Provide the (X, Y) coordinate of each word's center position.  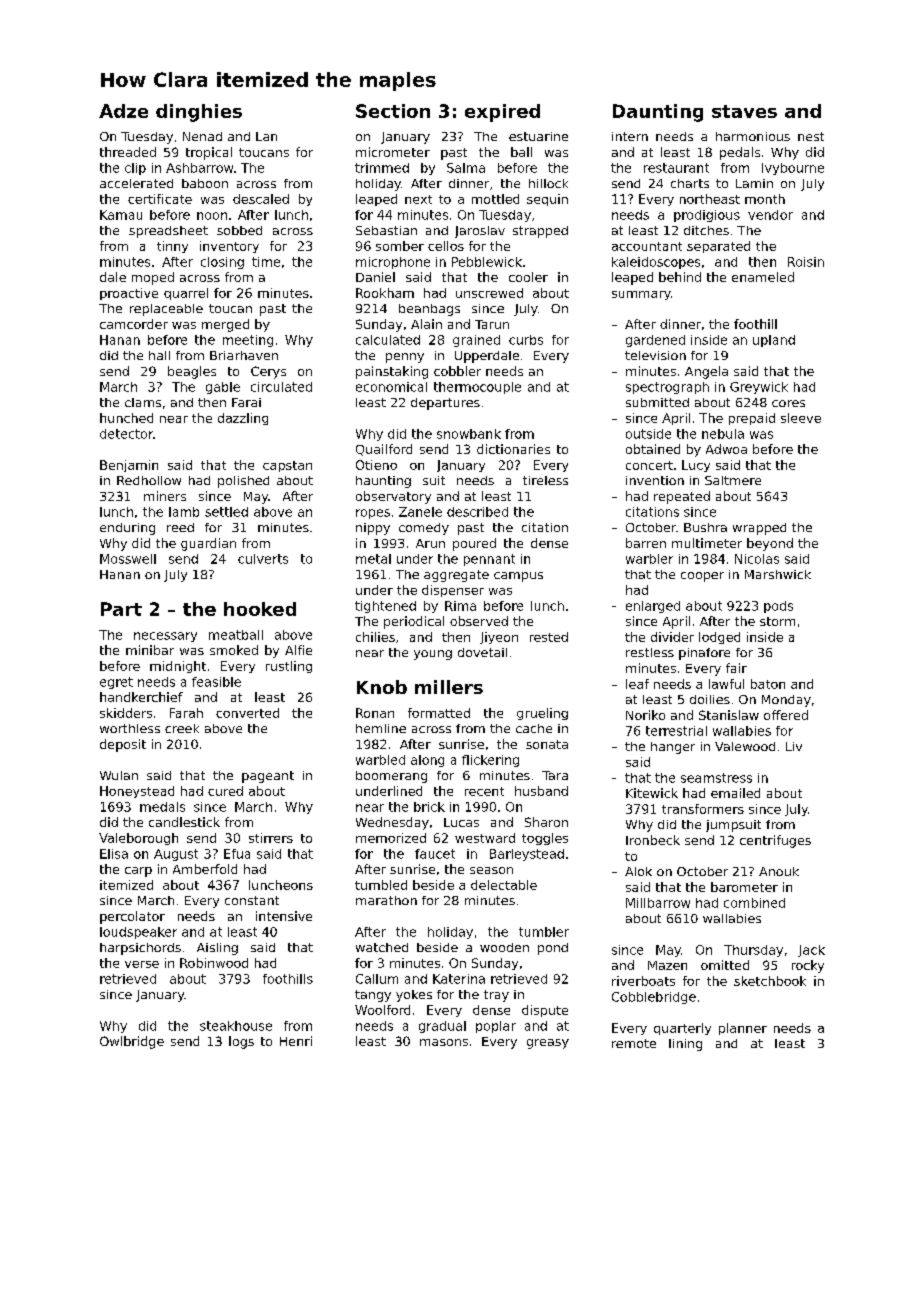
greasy (548, 1044)
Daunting (658, 113)
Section (393, 111)
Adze (123, 111)
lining (685, 1045)
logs (241, 1042)
